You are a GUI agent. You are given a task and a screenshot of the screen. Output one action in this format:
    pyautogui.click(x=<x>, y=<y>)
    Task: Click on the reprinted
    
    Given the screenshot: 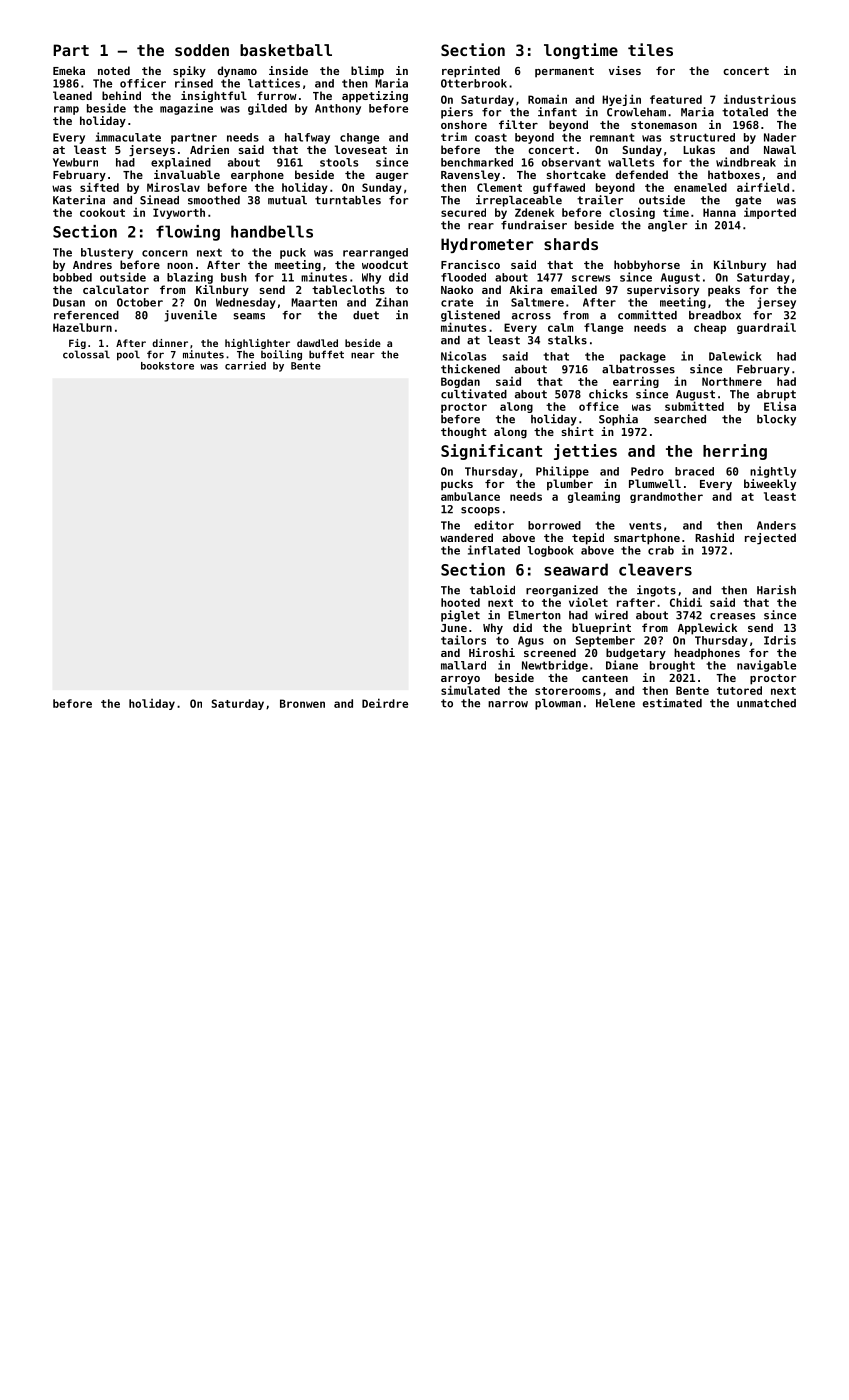 What is the action you would take?
    pyautogui.click(x=471, y=72)
